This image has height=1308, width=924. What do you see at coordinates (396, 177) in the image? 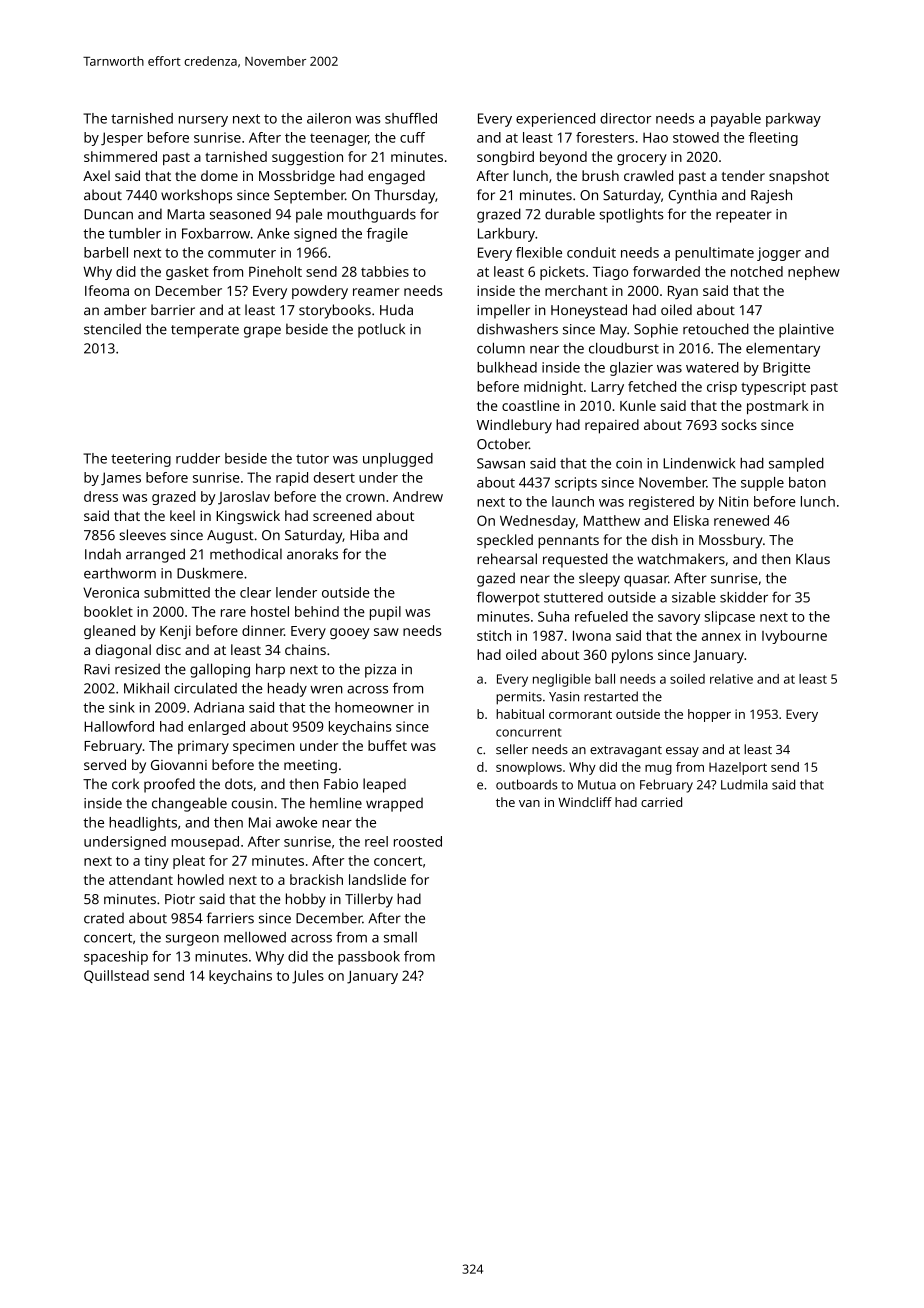
I see `engaged` at bounding box center [396, 177].
